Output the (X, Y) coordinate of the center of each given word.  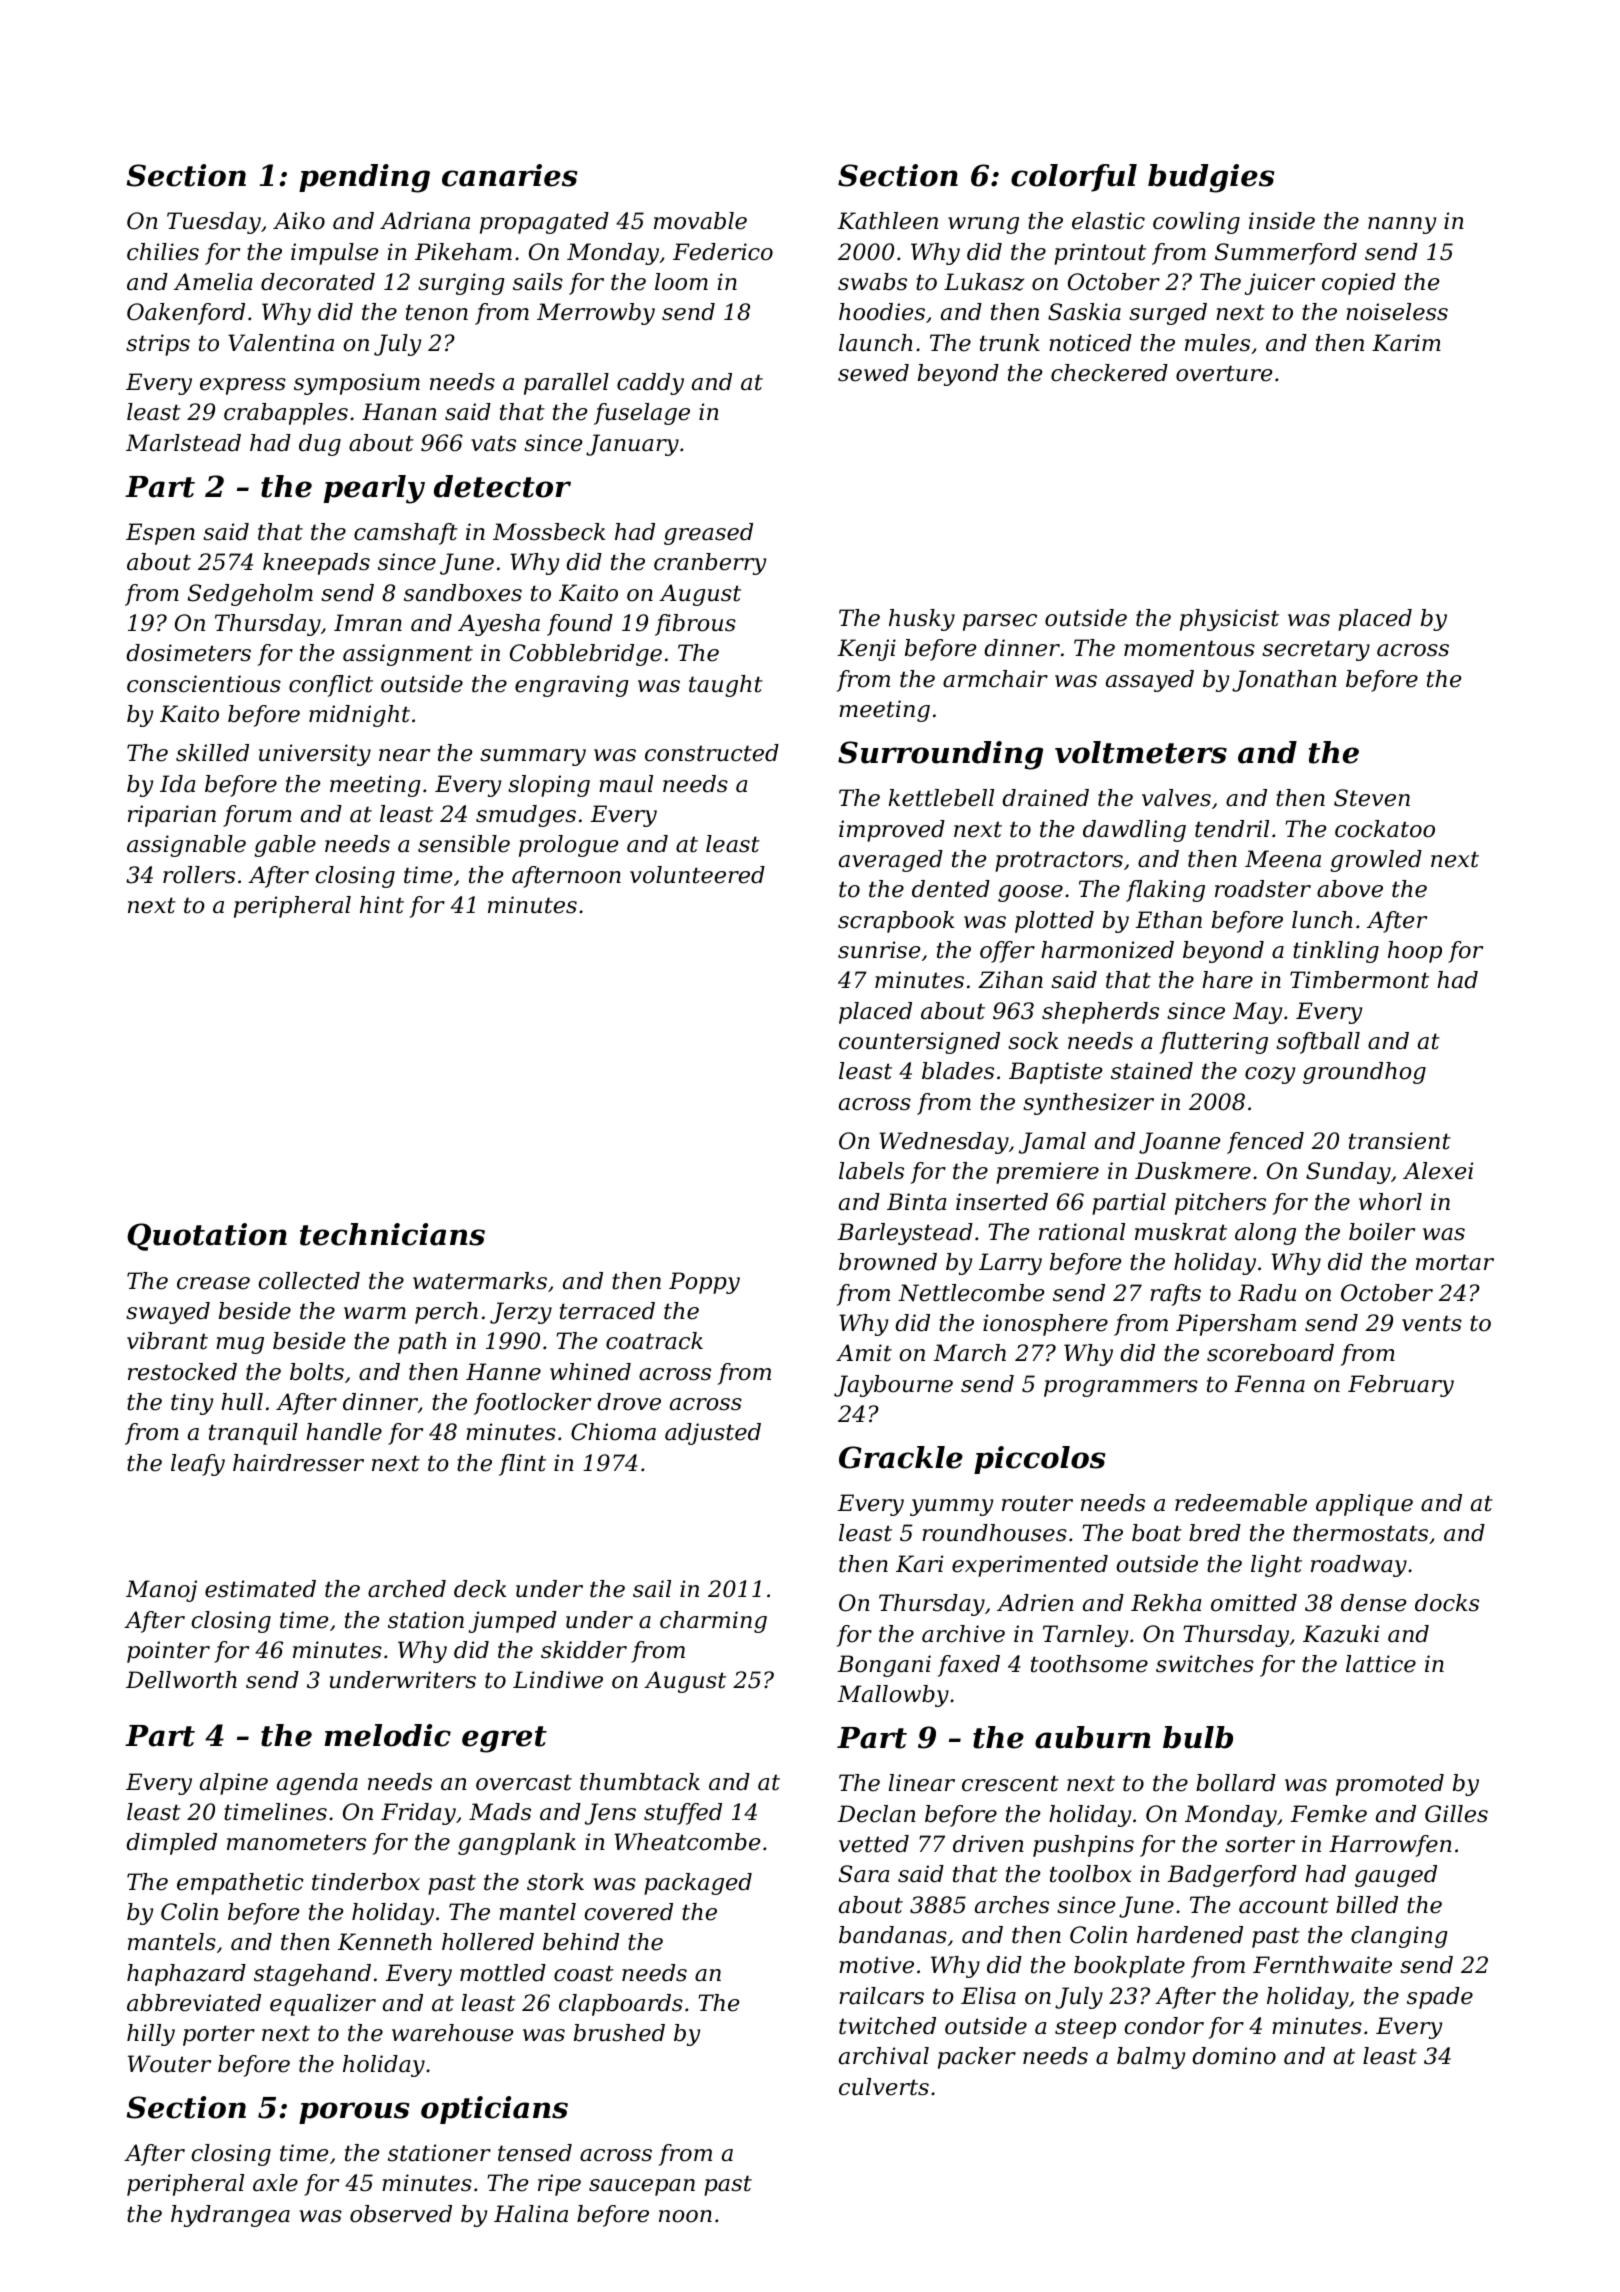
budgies (1211, 178)
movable (700, 221)
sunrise (879, 950)
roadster (1263, 889)
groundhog (1364, 1073)
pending (364, 178)
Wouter (169, 2064)
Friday (418, 1814)
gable (285, 846)
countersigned (919, 1043)
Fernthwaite (1322, 1965)
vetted (874, 1844)
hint (382, 905)
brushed (619, 2033)
